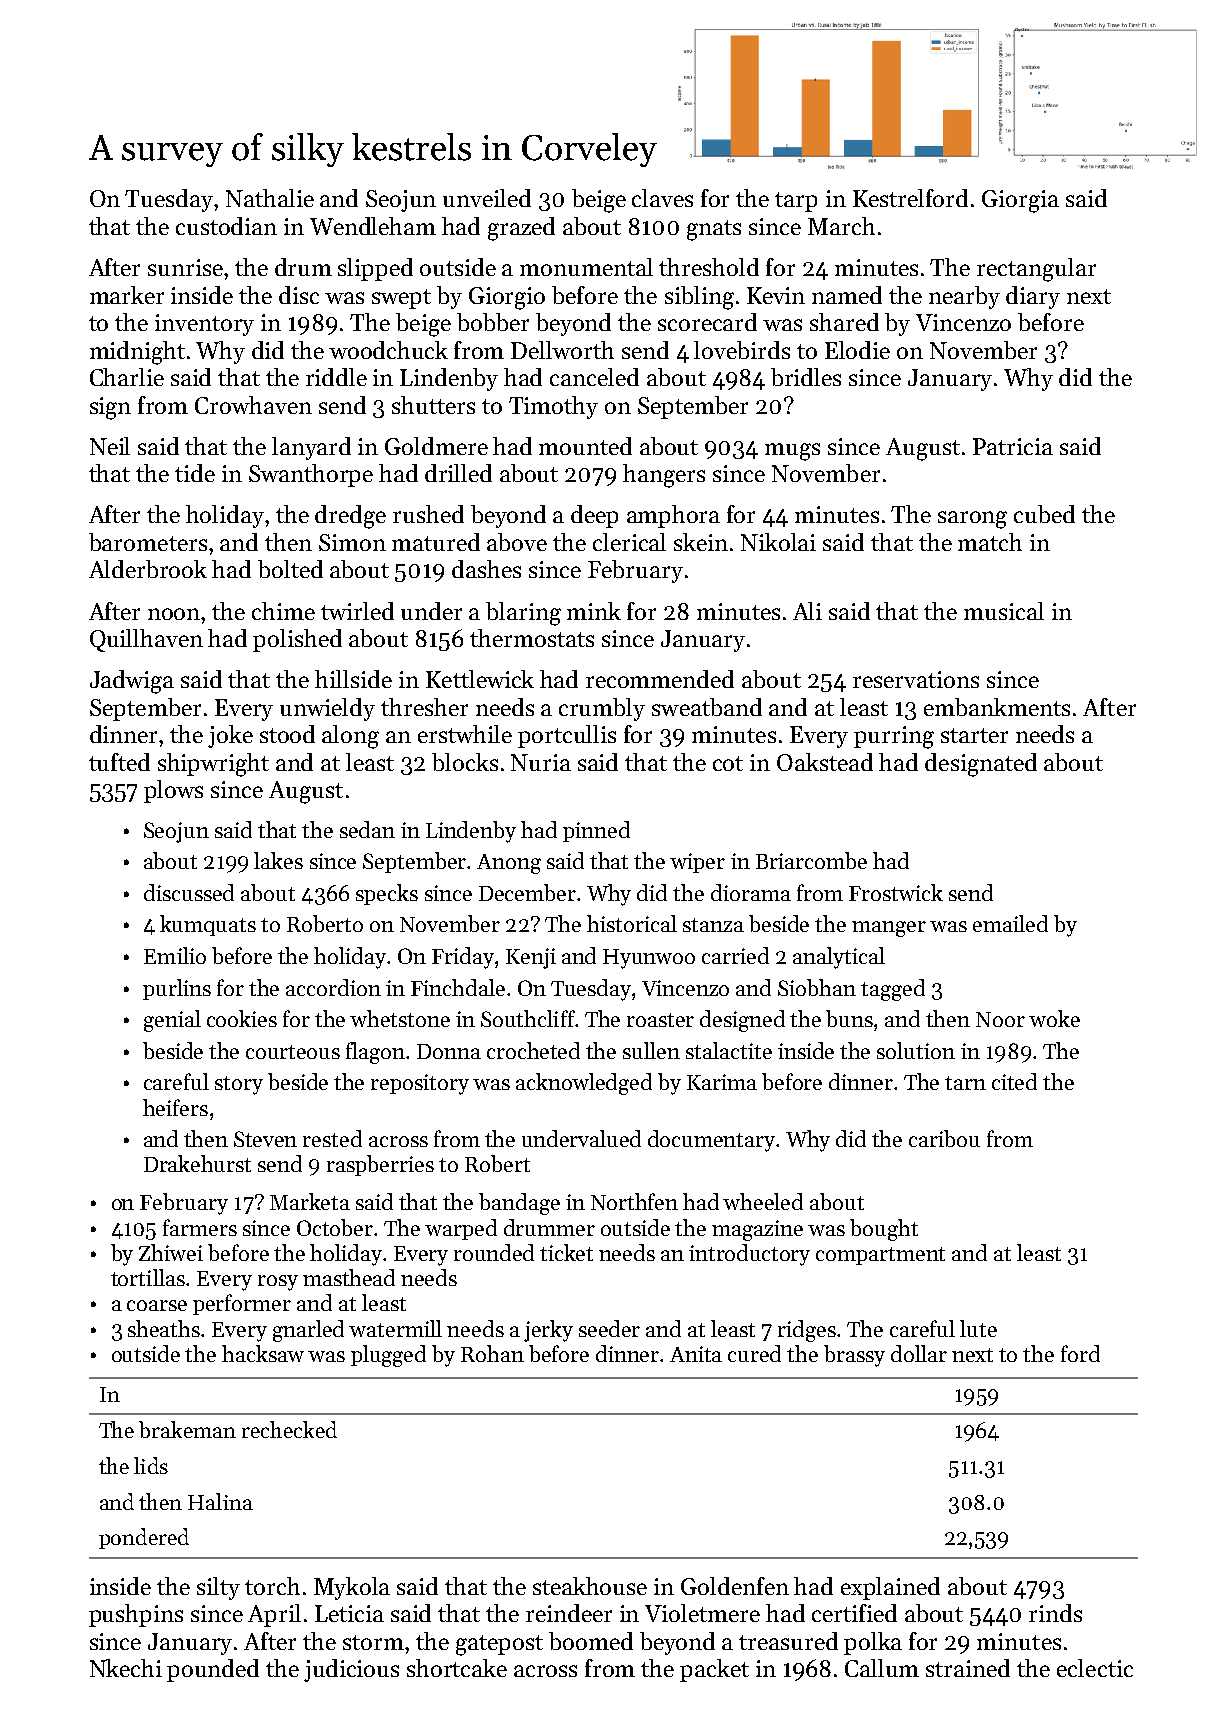 The height and width of the screenshot is (1734, 1226). Describe the element at coordinates (204, 325) in the screenshot. I see `inventory` at that location.
